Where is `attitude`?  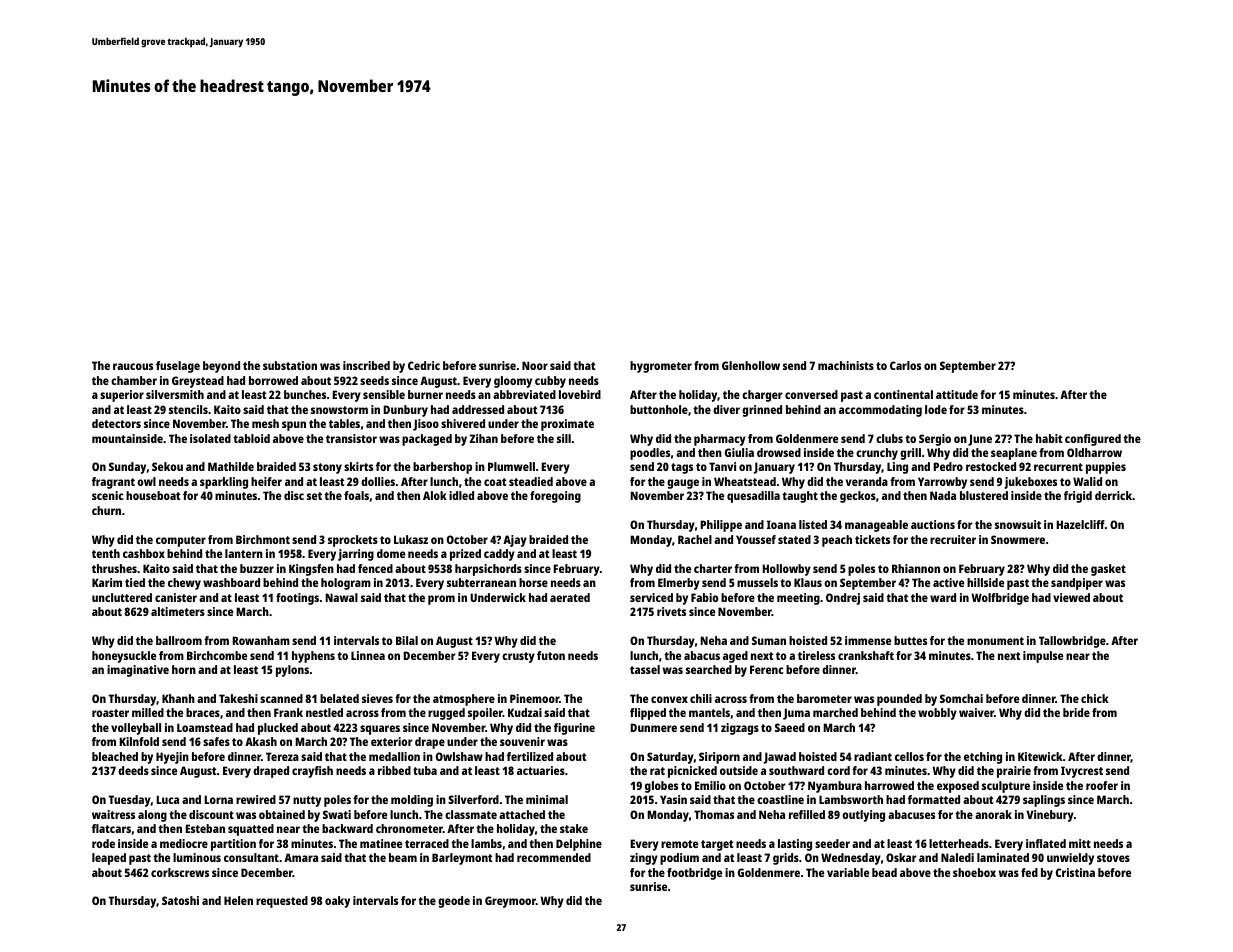 attitude is located at coordinates (957, 394).
